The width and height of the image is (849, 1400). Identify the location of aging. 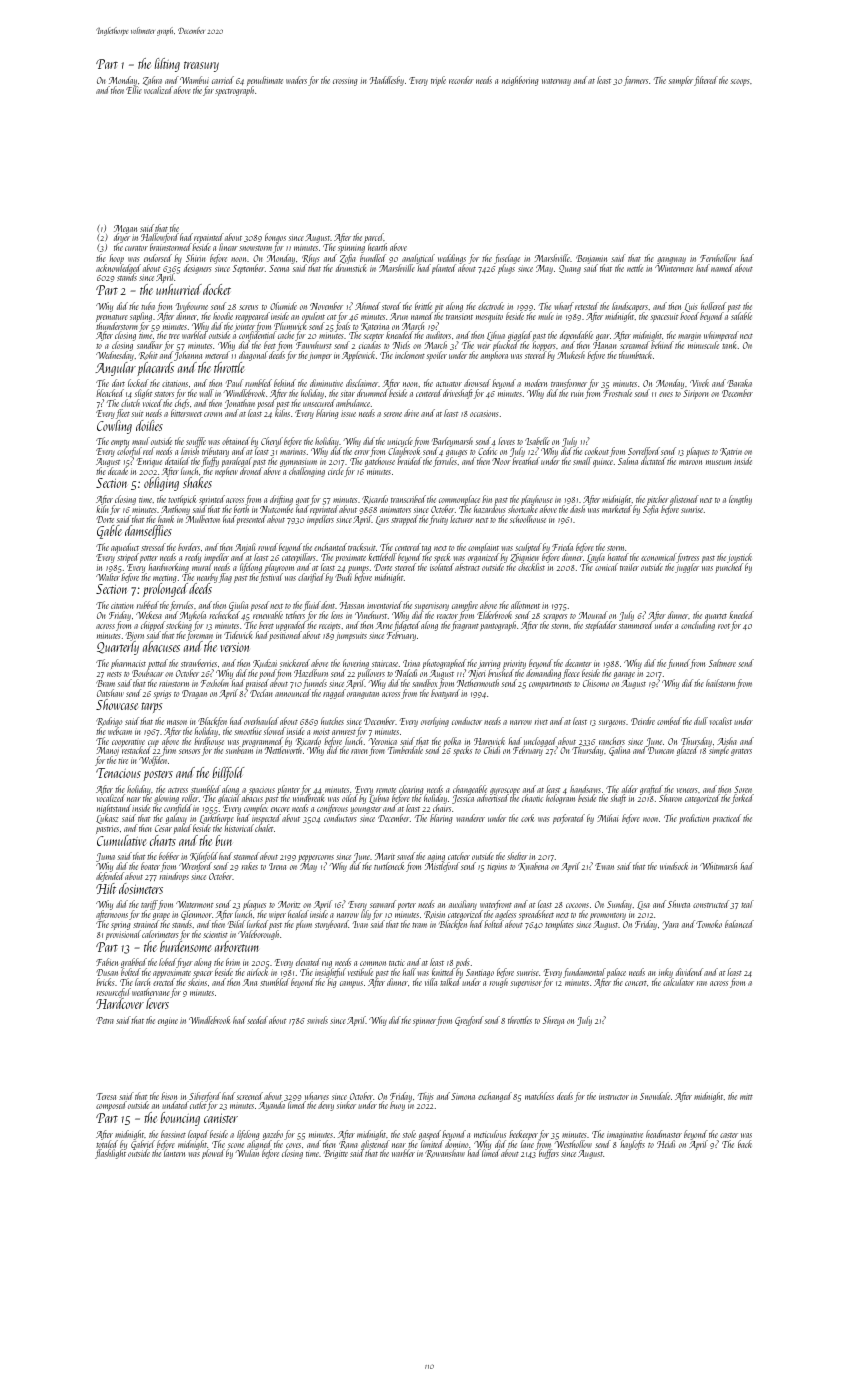
(436, 859).
